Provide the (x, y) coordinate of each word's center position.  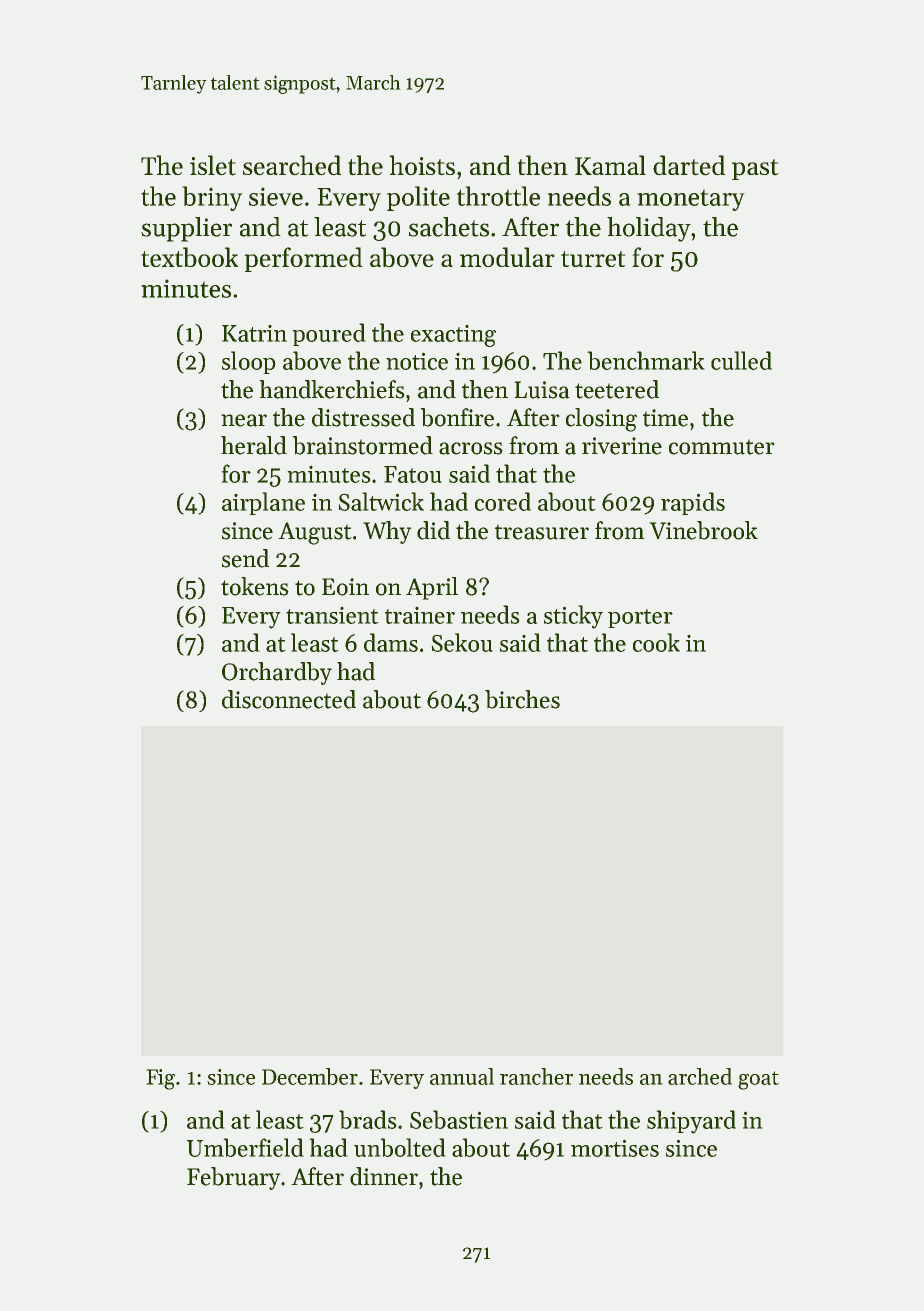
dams (391, 642)
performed (303, 259)
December (310, 1076)
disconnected (289, 699)
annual (462, 1076)
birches (522, 699)
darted (689, 165)
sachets (449, 227)
